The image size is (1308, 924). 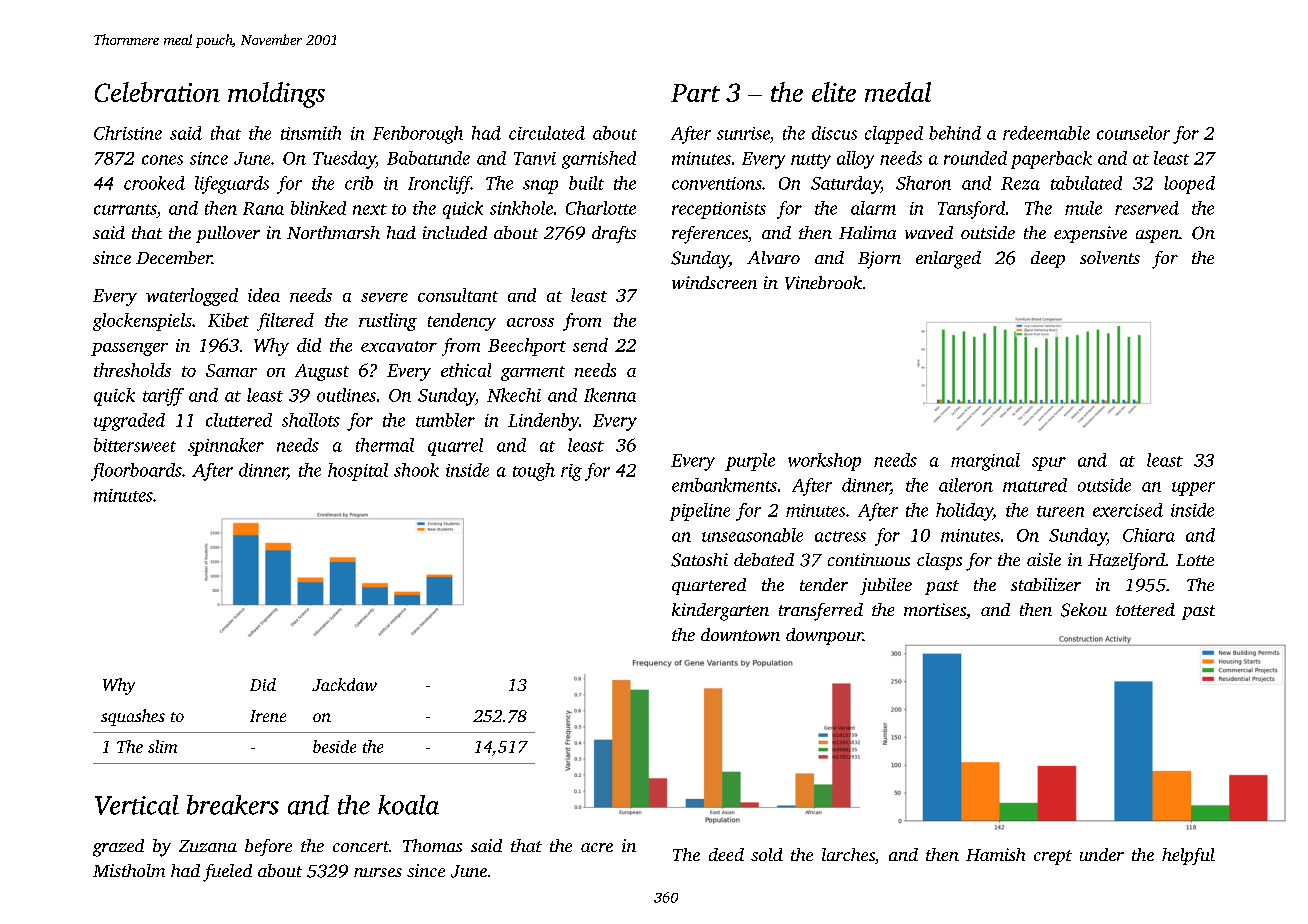 What do you see at coordinates (344, 684) in the image?
I see `Jackdaw` at bounding box center [344, 684].
